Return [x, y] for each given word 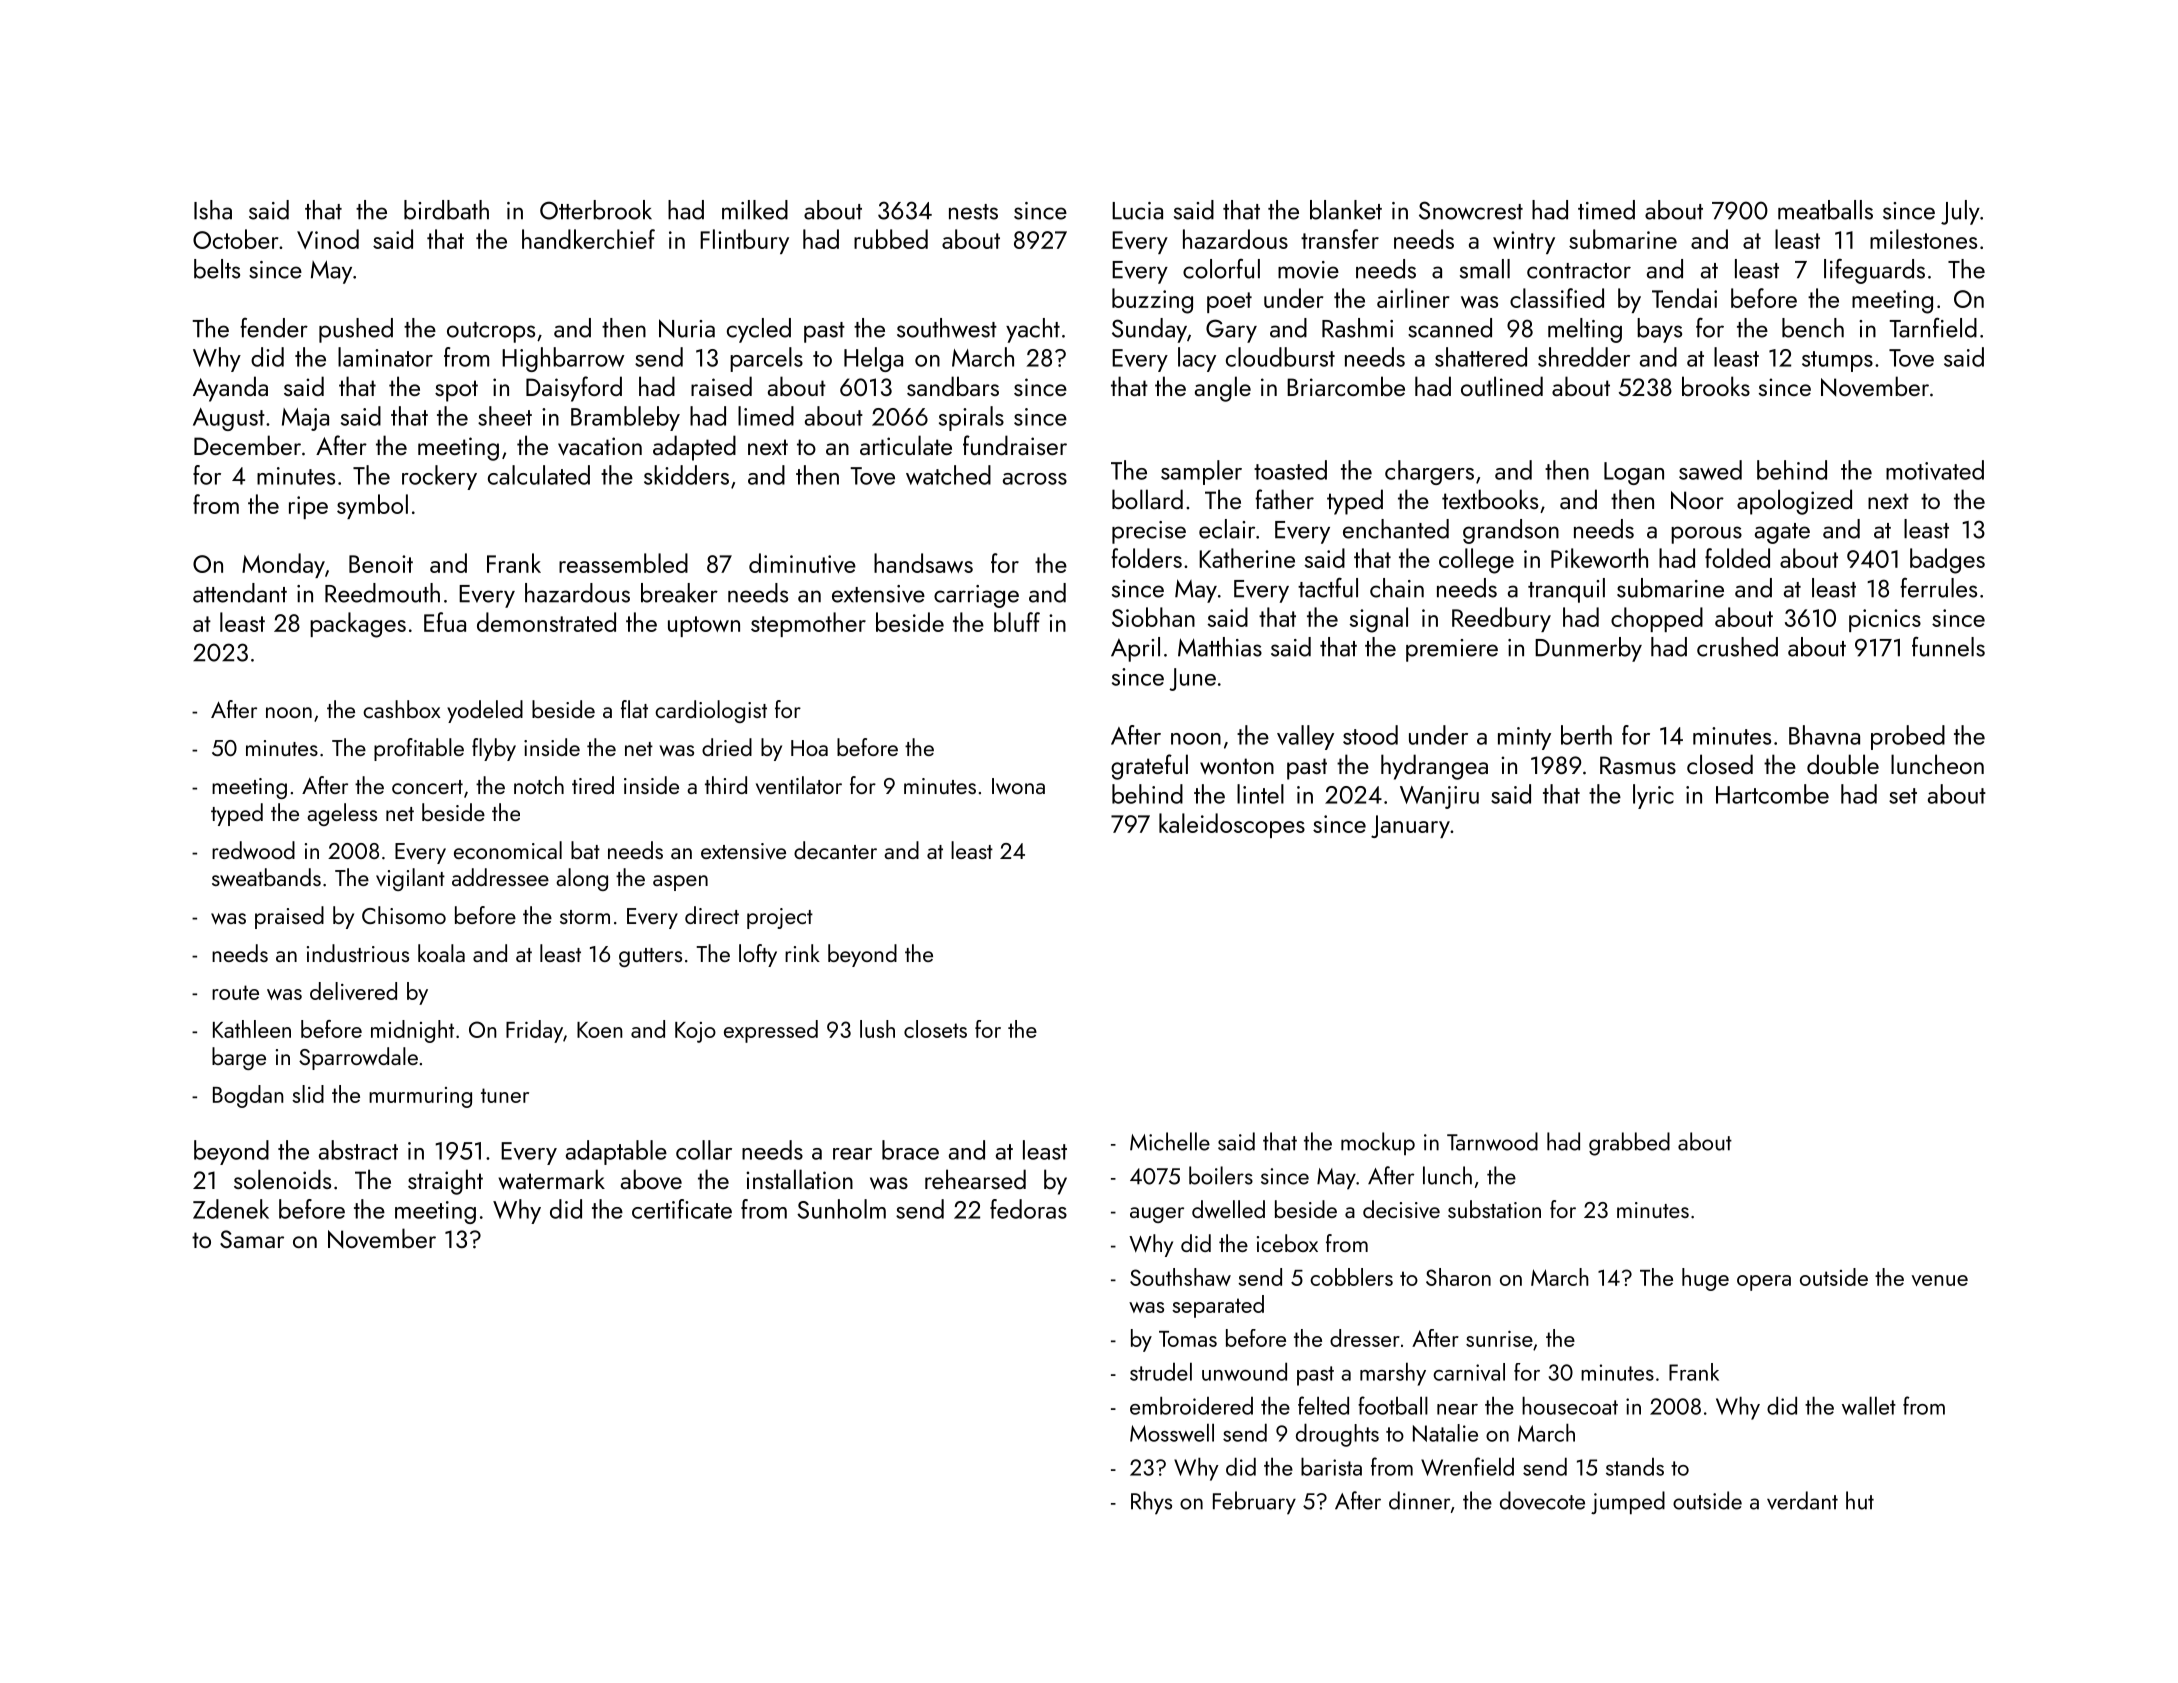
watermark [551, 1179]
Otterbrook [596, 210]
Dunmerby [1588, 649]
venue [1940, 1280]
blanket [1346, 210]
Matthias [1220, 647]
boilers [1221, 1175]
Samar [252, 1239]
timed [1606, 210]
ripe [308, 507]
